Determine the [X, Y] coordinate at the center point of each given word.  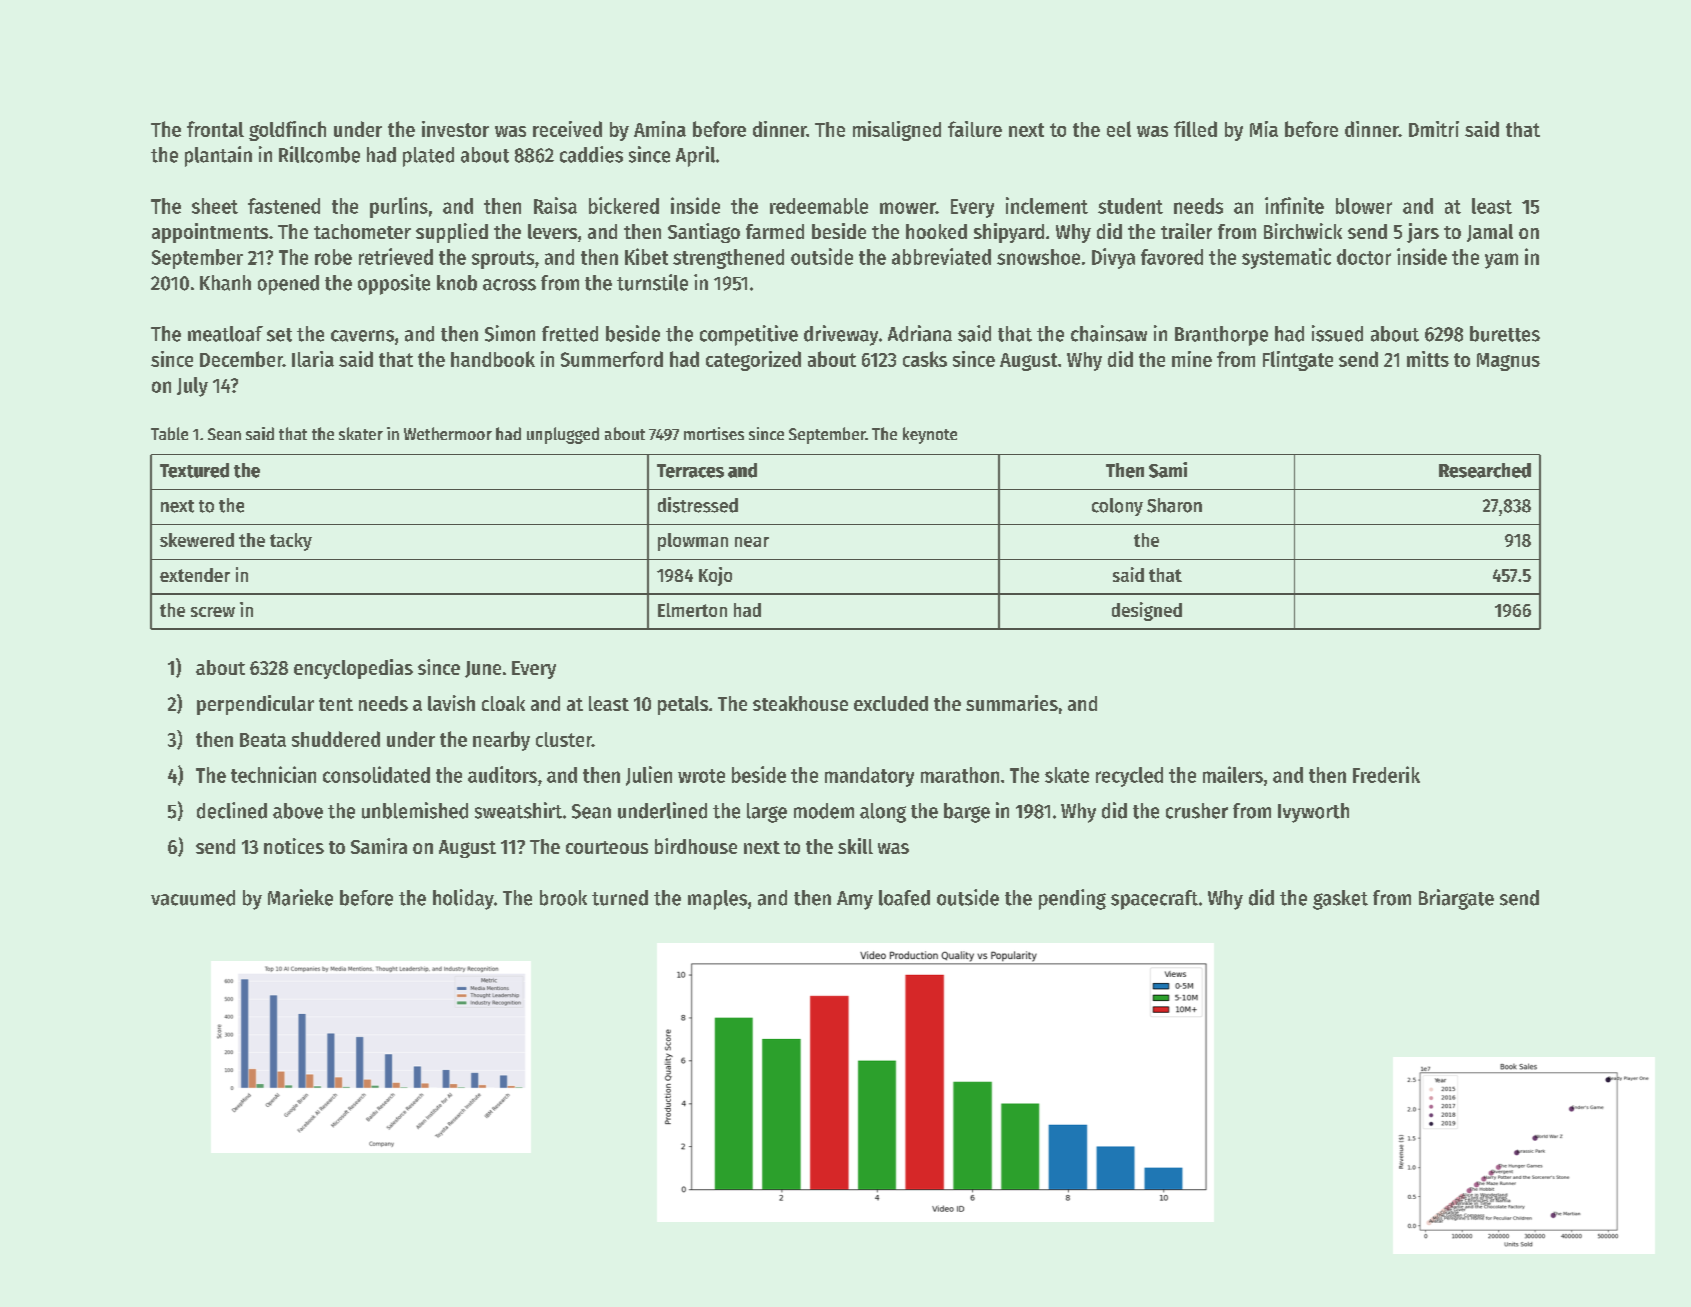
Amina [660, 129]
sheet [215, 206]
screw [213, 612]
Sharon [1174, 505]
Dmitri [1434, 129]
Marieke [300, 897]
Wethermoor [448, 433]
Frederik [1386, 774]
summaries [1012, 703]
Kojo [715, 576]
